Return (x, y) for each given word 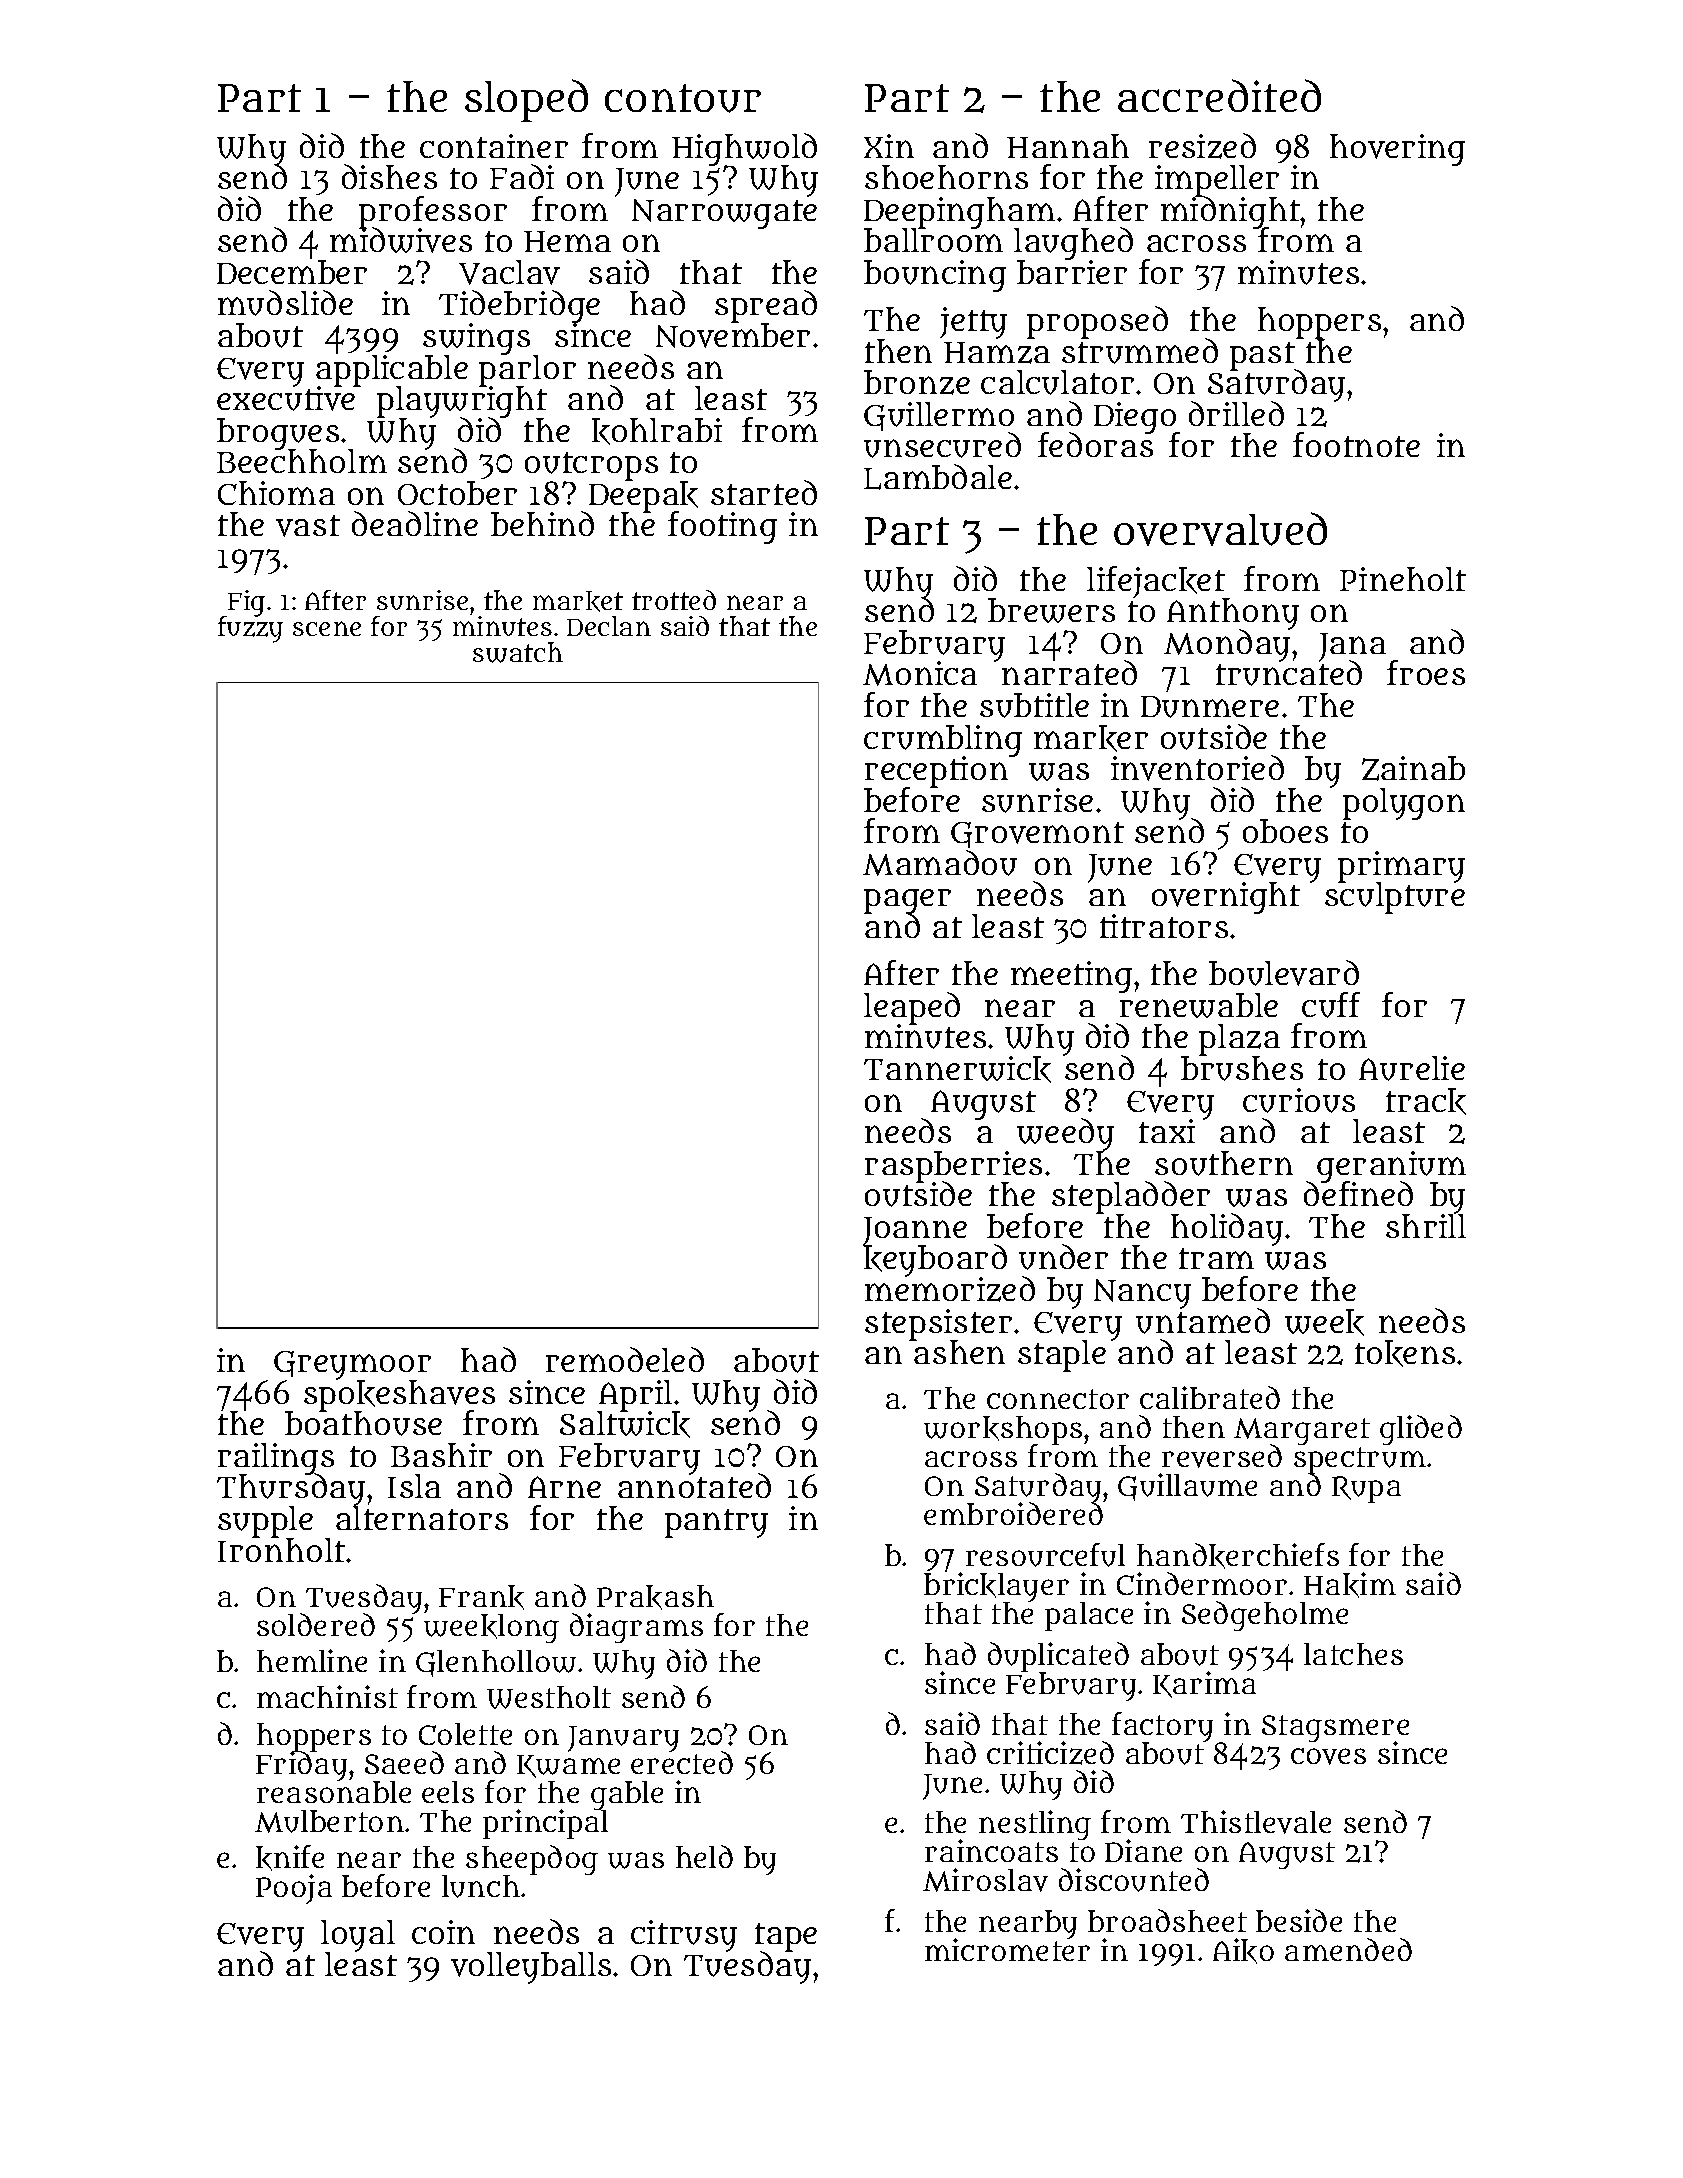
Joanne (915, 1231)
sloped (526, 100)
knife (290, 1858)
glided (1421, 1430)
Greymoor (352, 1366)
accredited (1219, 95)
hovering (1397, 150)
